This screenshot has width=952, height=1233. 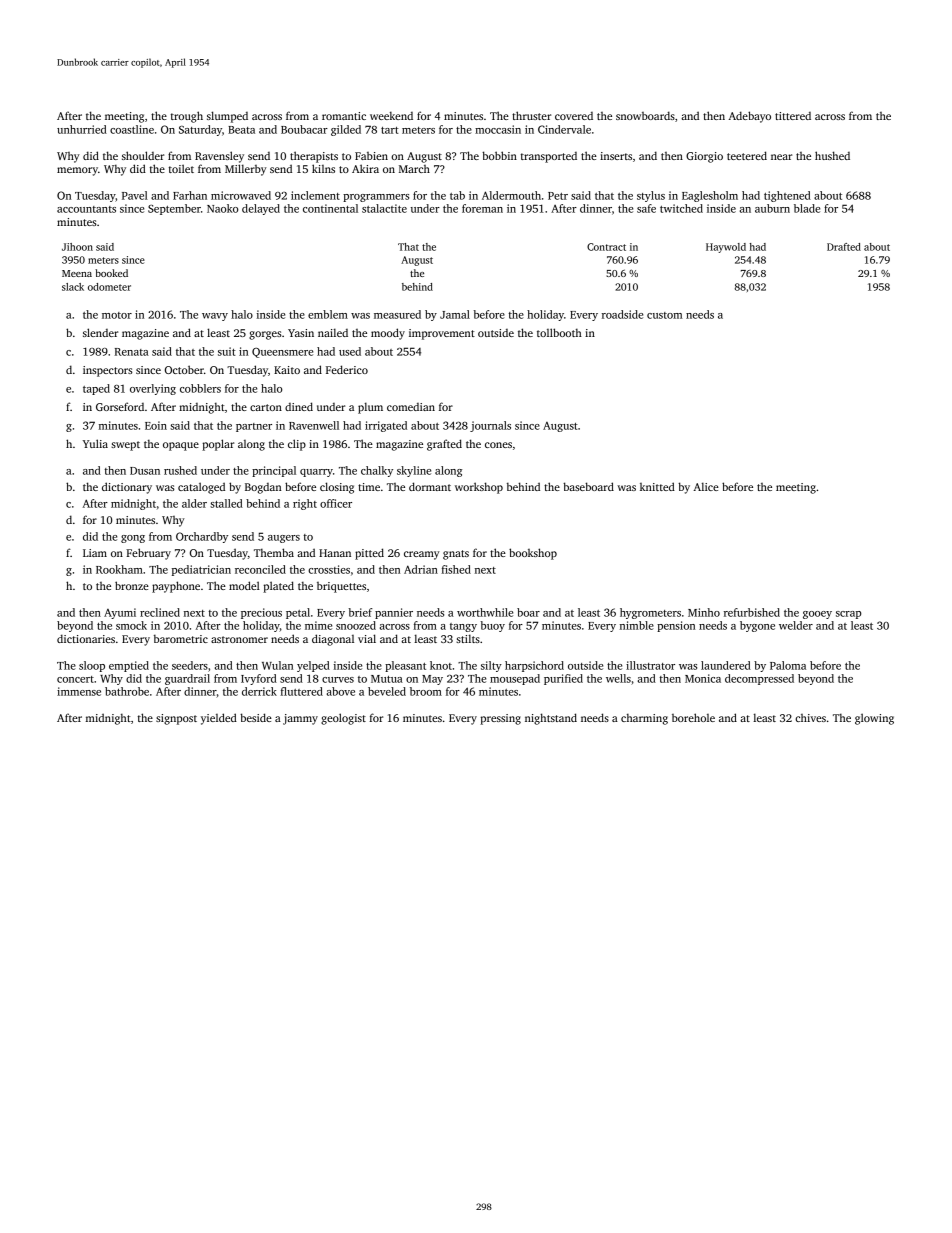 I want to click on Contract, so click(x=606, y=247).
